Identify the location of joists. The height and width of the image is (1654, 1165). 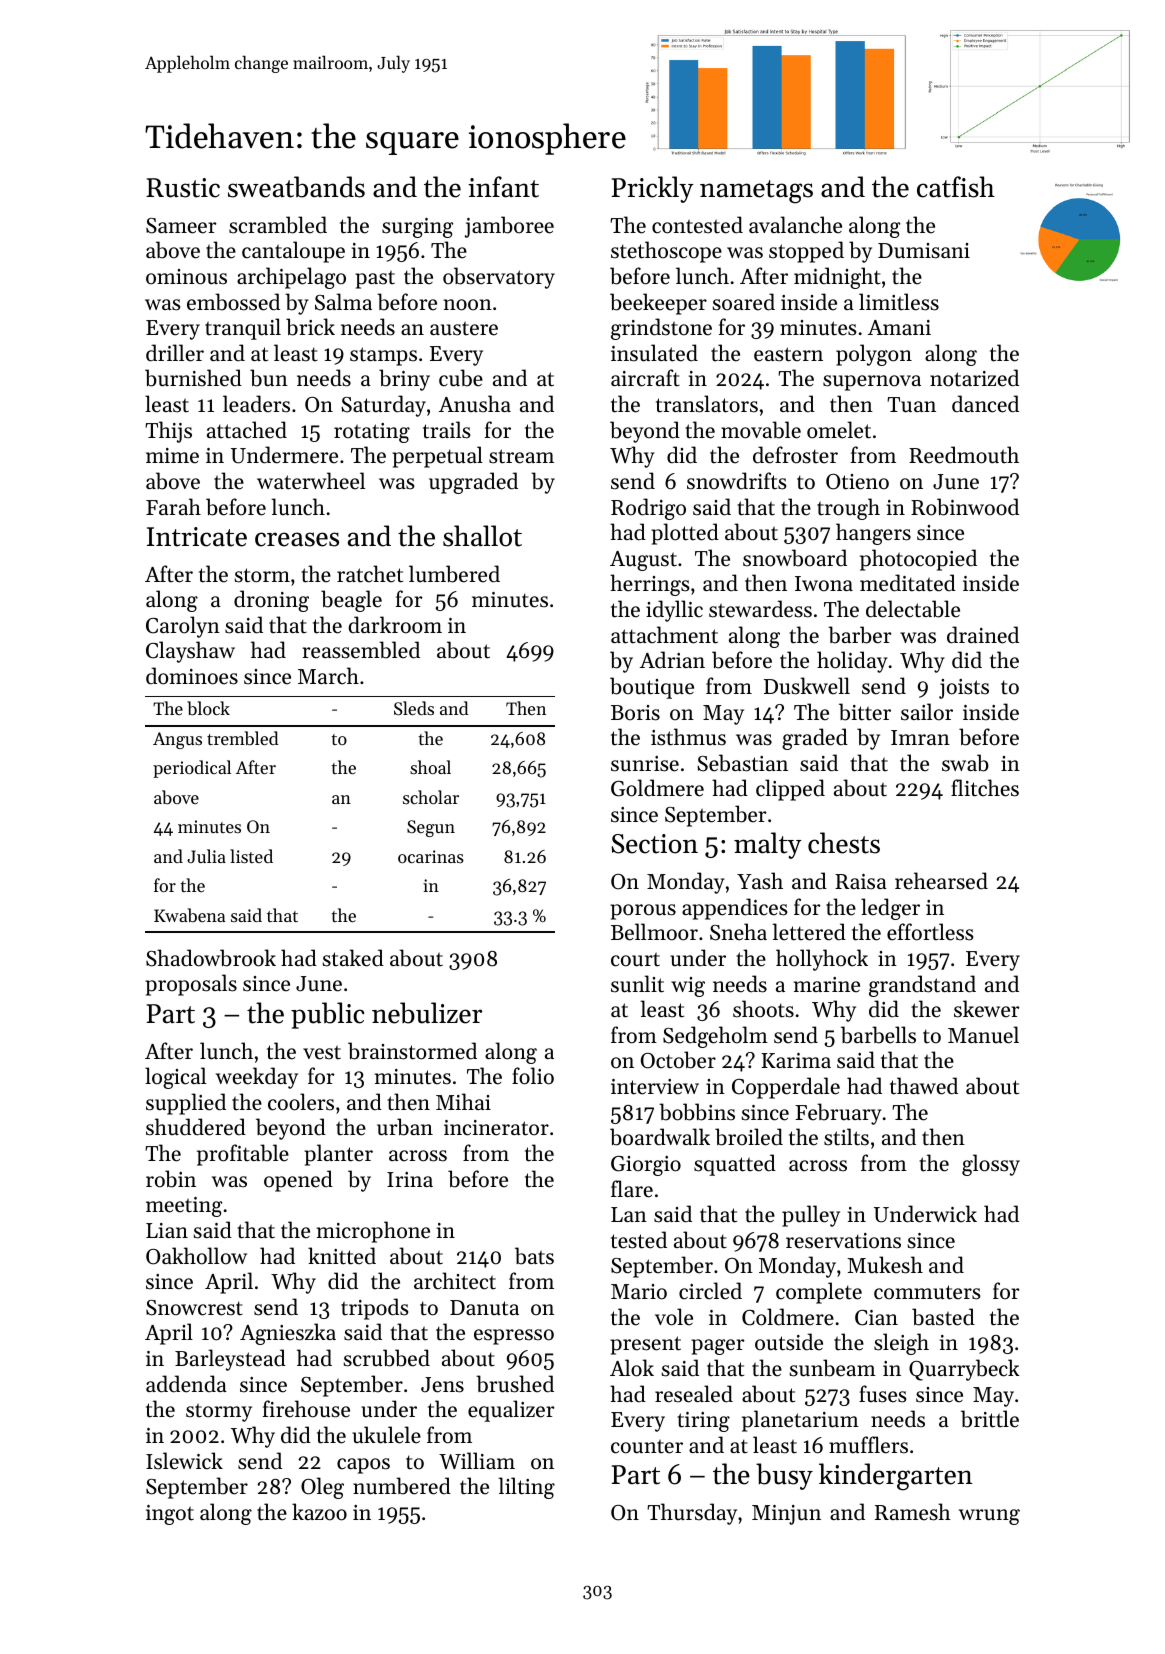
(964, 689).
